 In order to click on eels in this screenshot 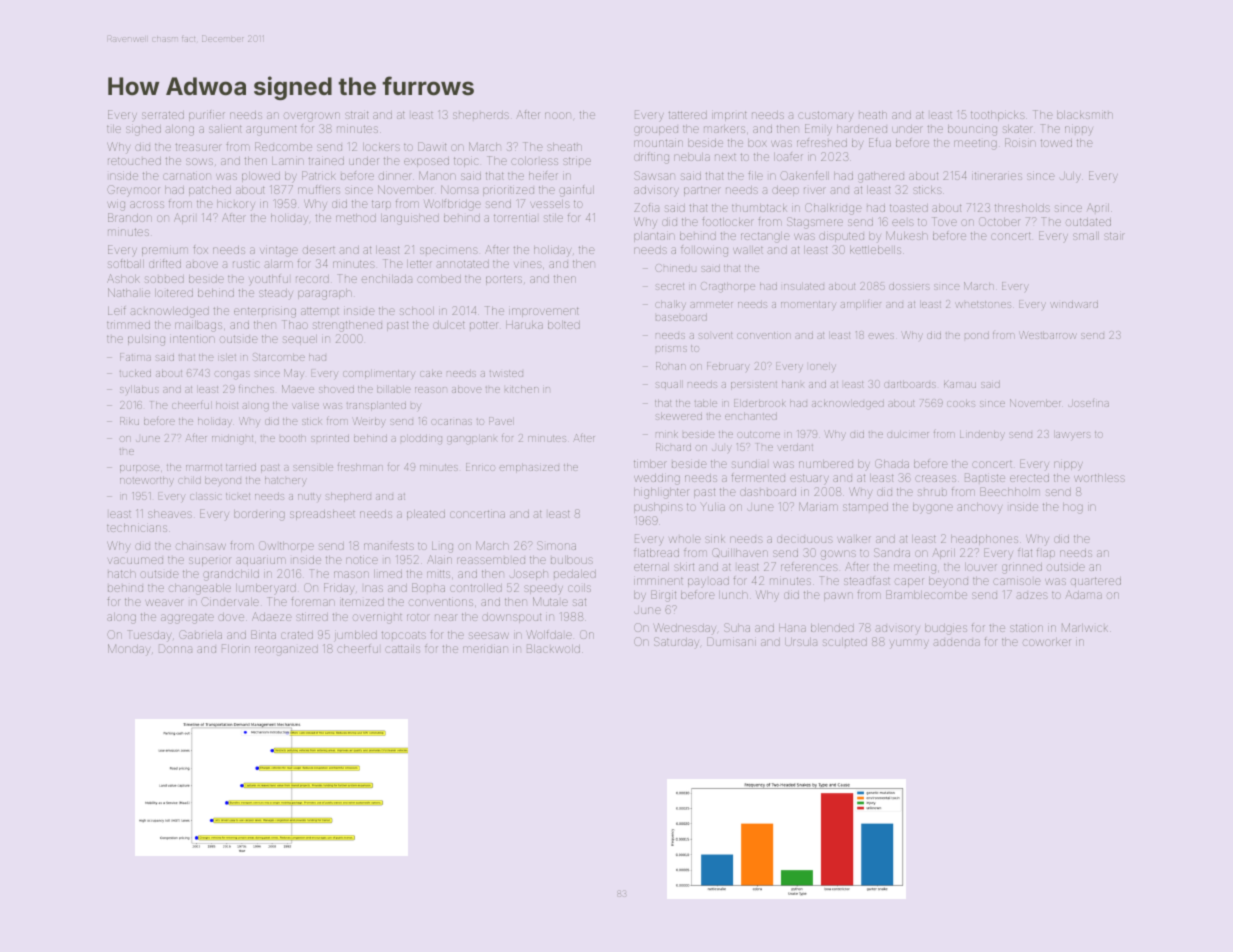, I will do `click(903, 222)`.
